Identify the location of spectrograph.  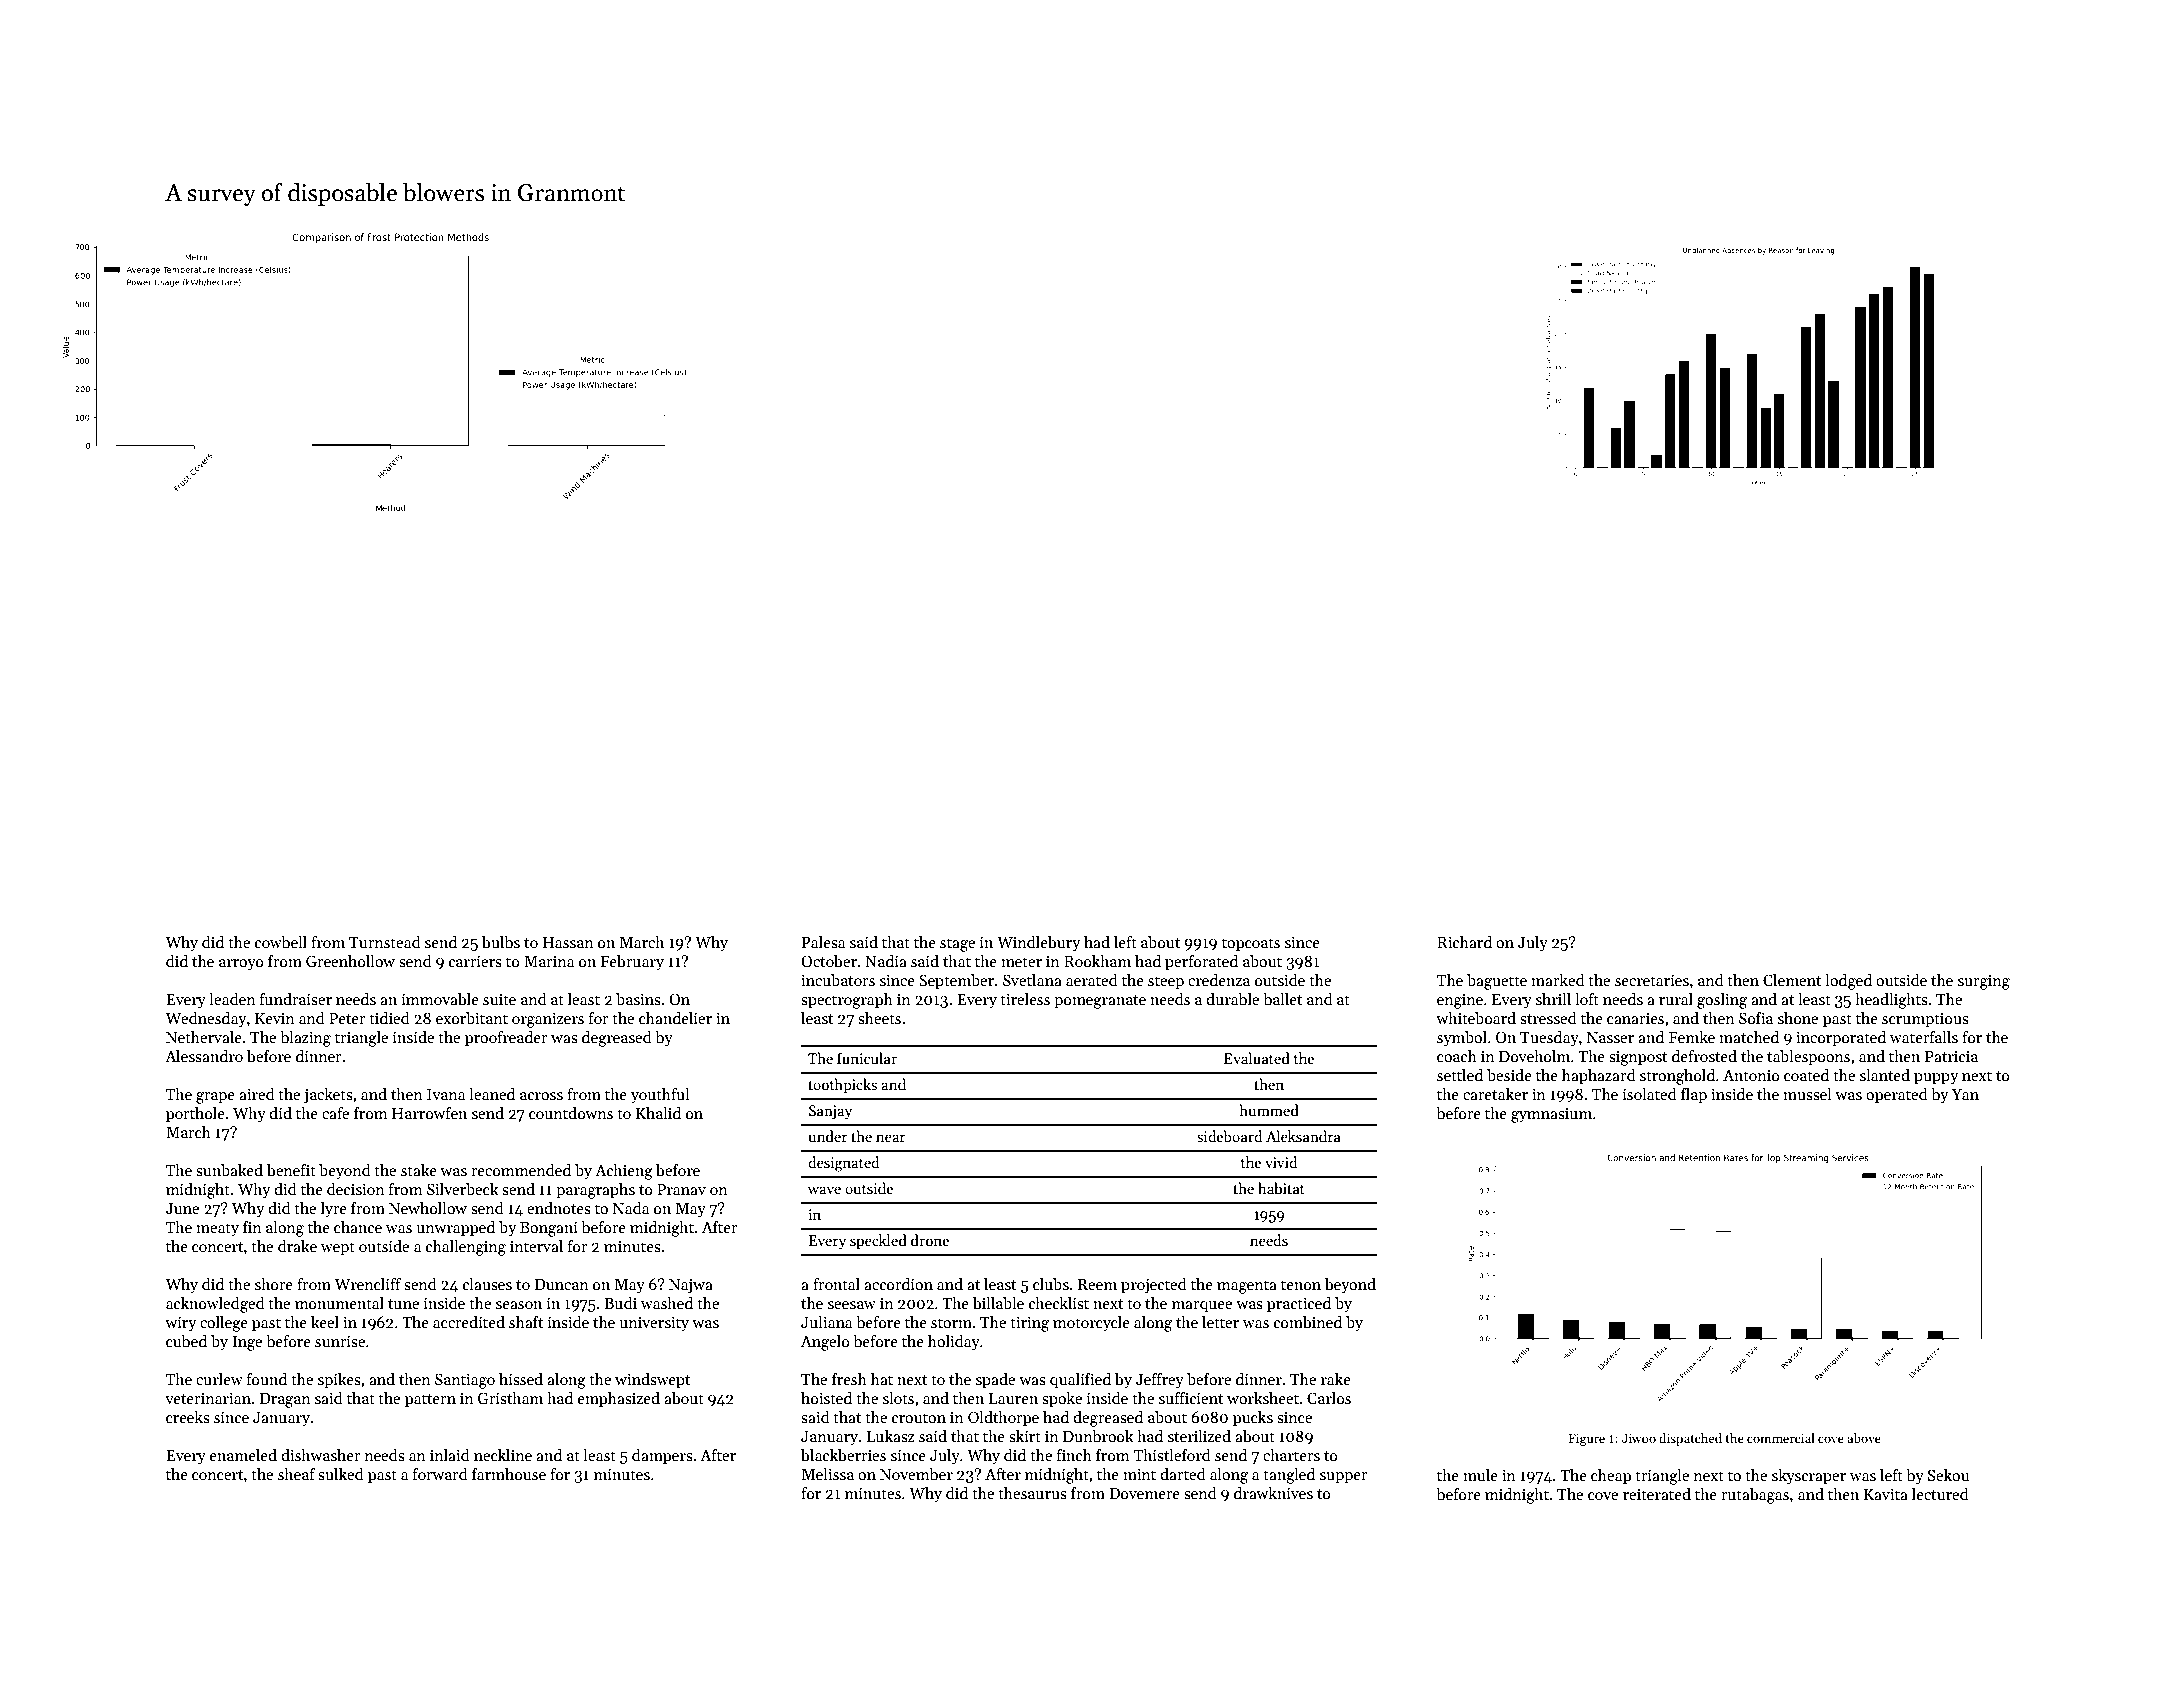
(847, 1001).
